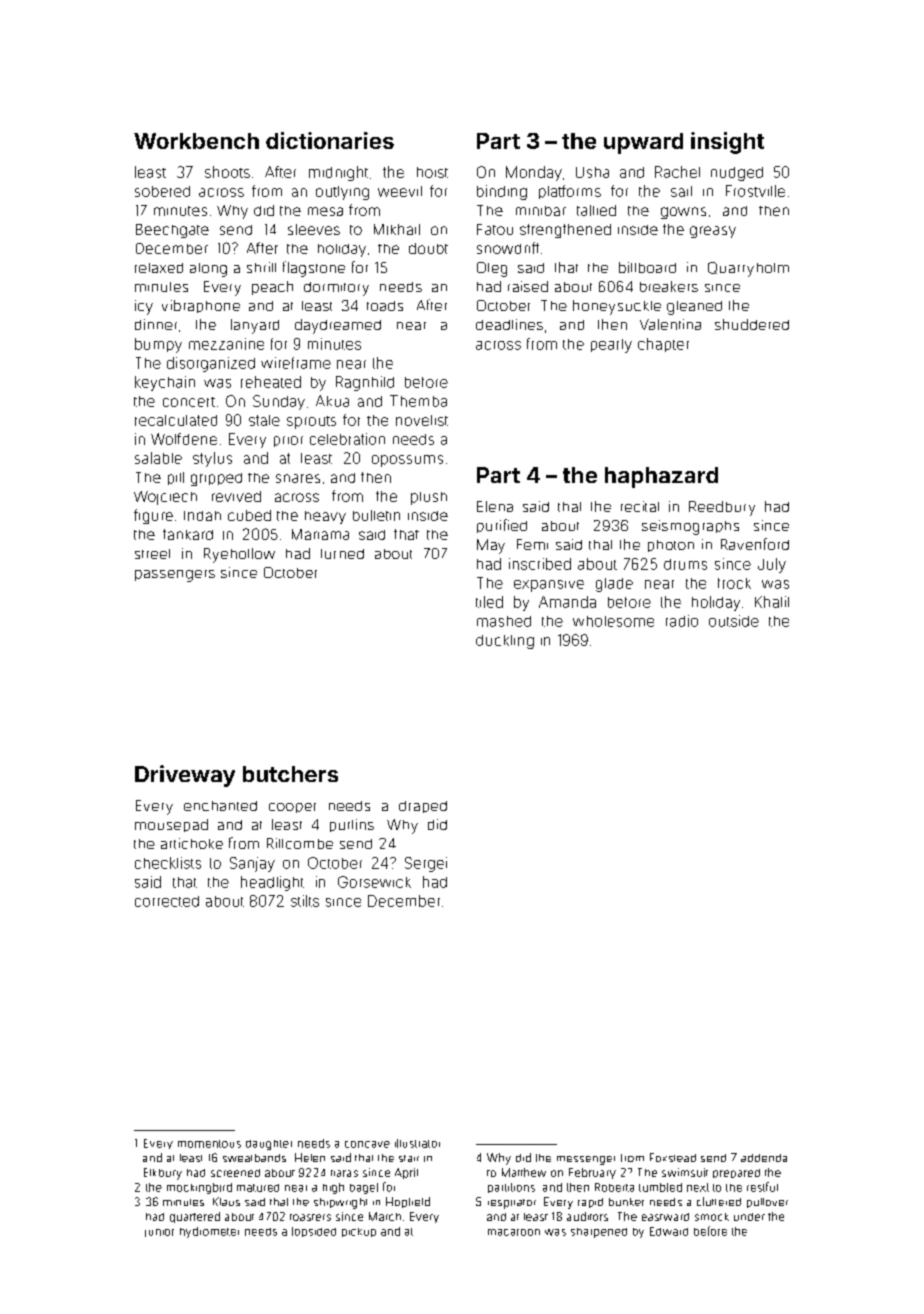 This screenshot has height=1314, width=924. What do you see at coordinates (330, 140) in the screenshot?
I see `dictionaries` at bounding box center [330, 140].
